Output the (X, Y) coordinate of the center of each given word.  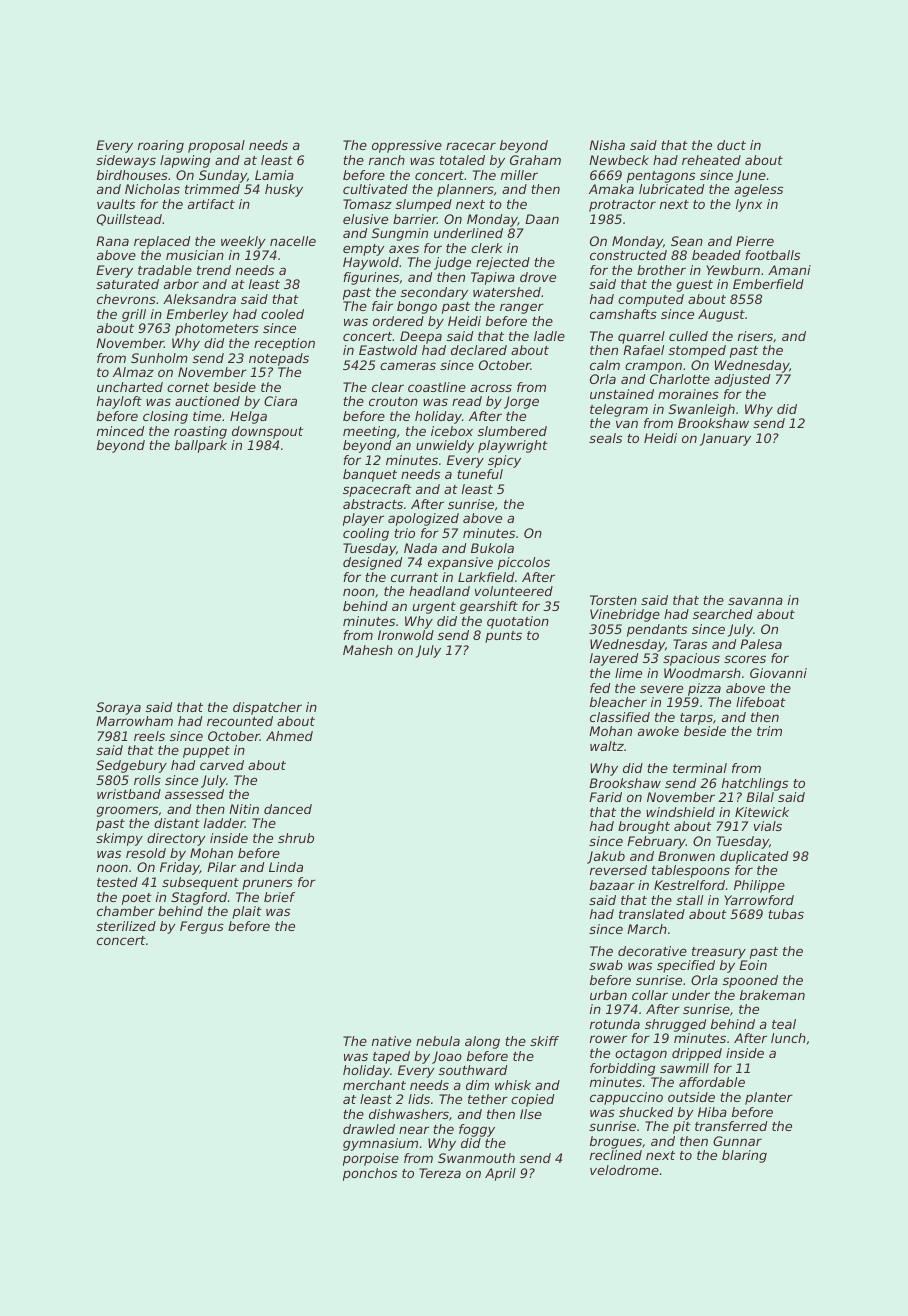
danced (288, 809)
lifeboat (761, 702)
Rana (112, 241)
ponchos (370, 1174)
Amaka (611, 189)
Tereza (440, 1173)
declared (479, 350)
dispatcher (267, 708)
